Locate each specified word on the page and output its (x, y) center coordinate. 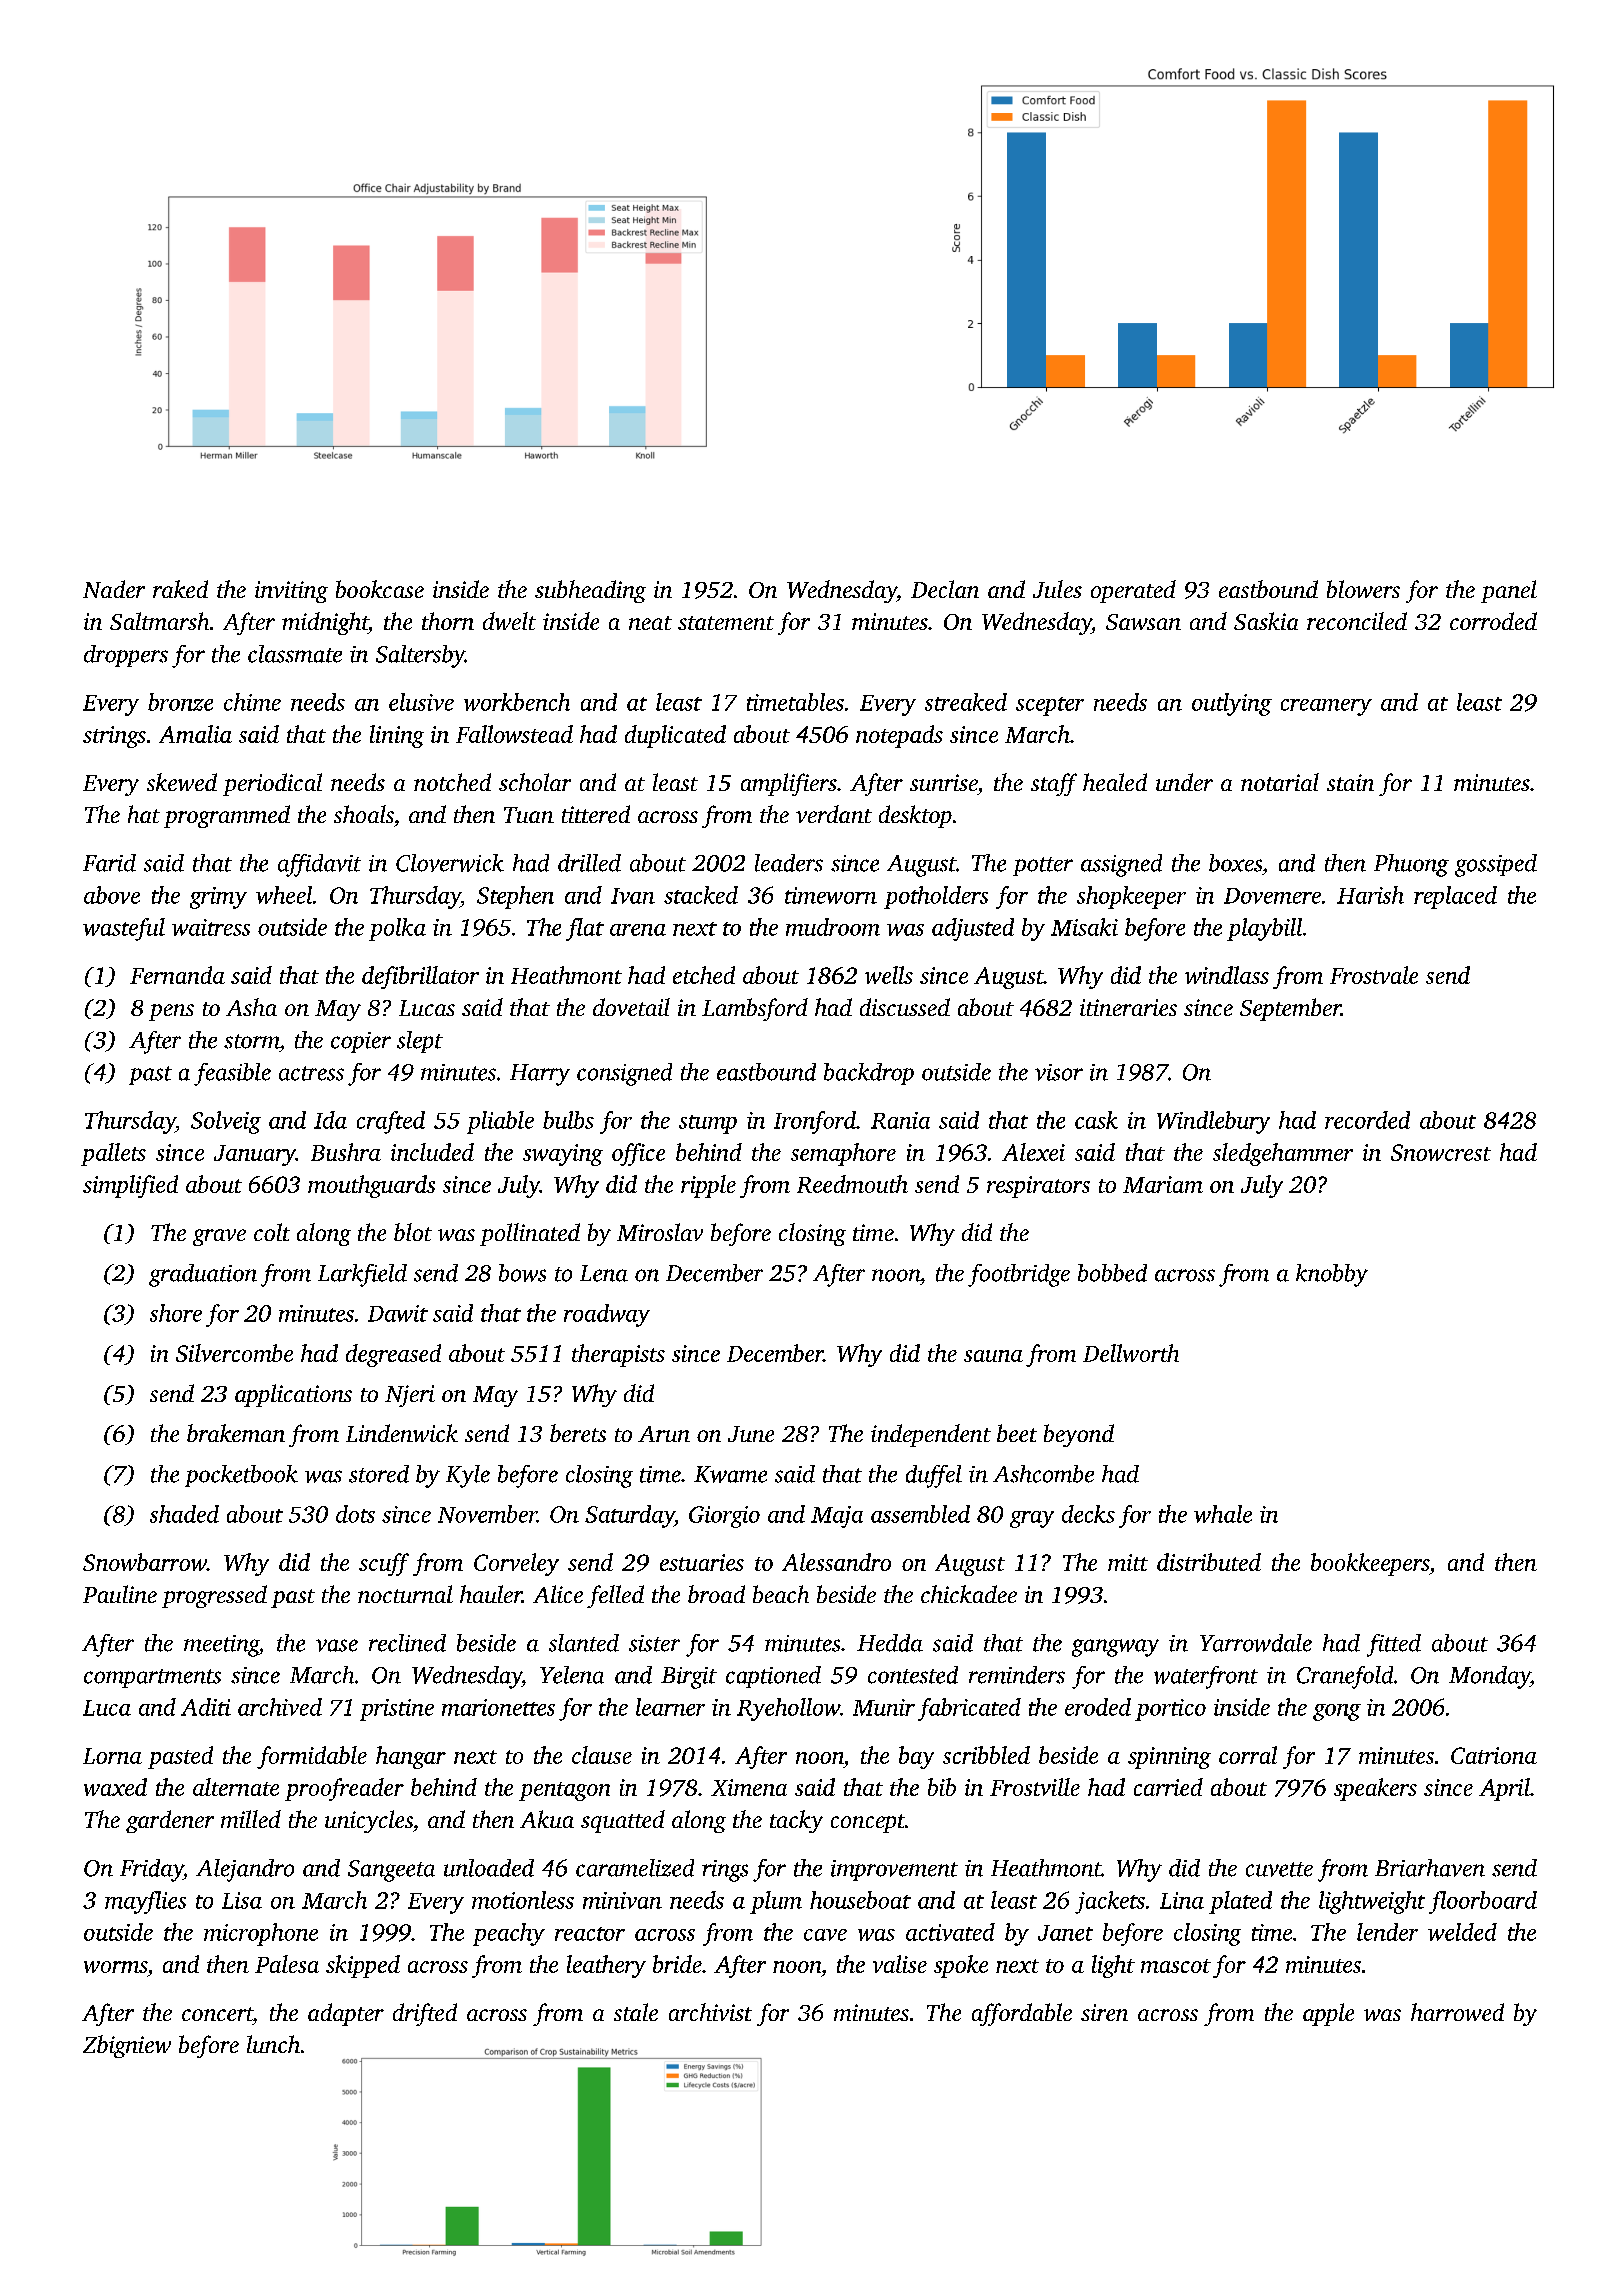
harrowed (1457, 2012)
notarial (1280, 782)
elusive (421, 702)
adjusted (973, 929)
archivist (710, 2012)
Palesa (287, 1964)
